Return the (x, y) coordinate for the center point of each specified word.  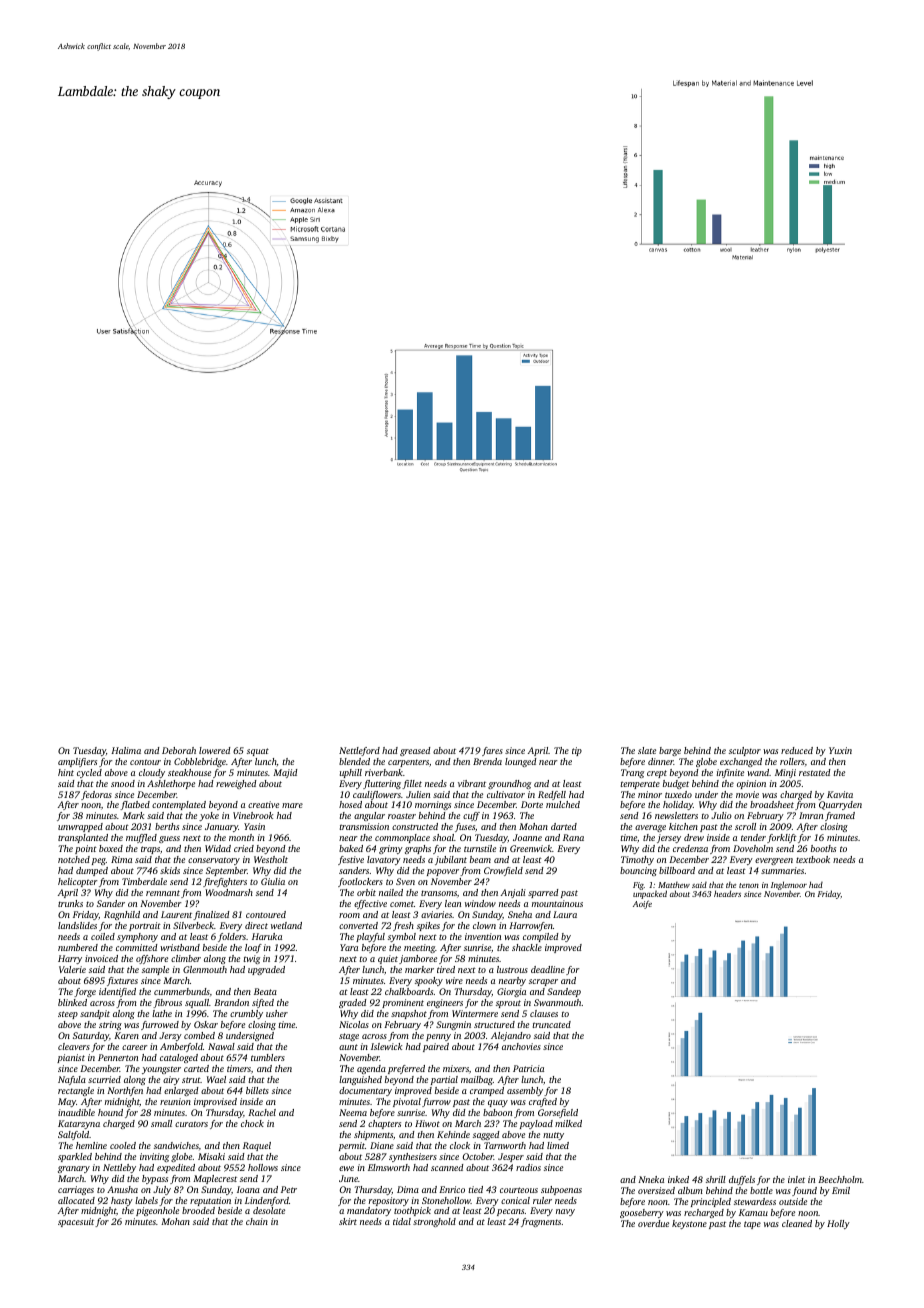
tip (577, 751)
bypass (155, 1179)
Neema (353, 1112)
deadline (548, 969)
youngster (161, 1070)
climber (186, 958)
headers (727, 893)
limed (558, 1145)
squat (258, 752)
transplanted (83, 838)
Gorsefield (558, 1113)
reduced (797, 750)
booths (823, 848)
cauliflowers (377, 795)
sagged (486, 1135)
